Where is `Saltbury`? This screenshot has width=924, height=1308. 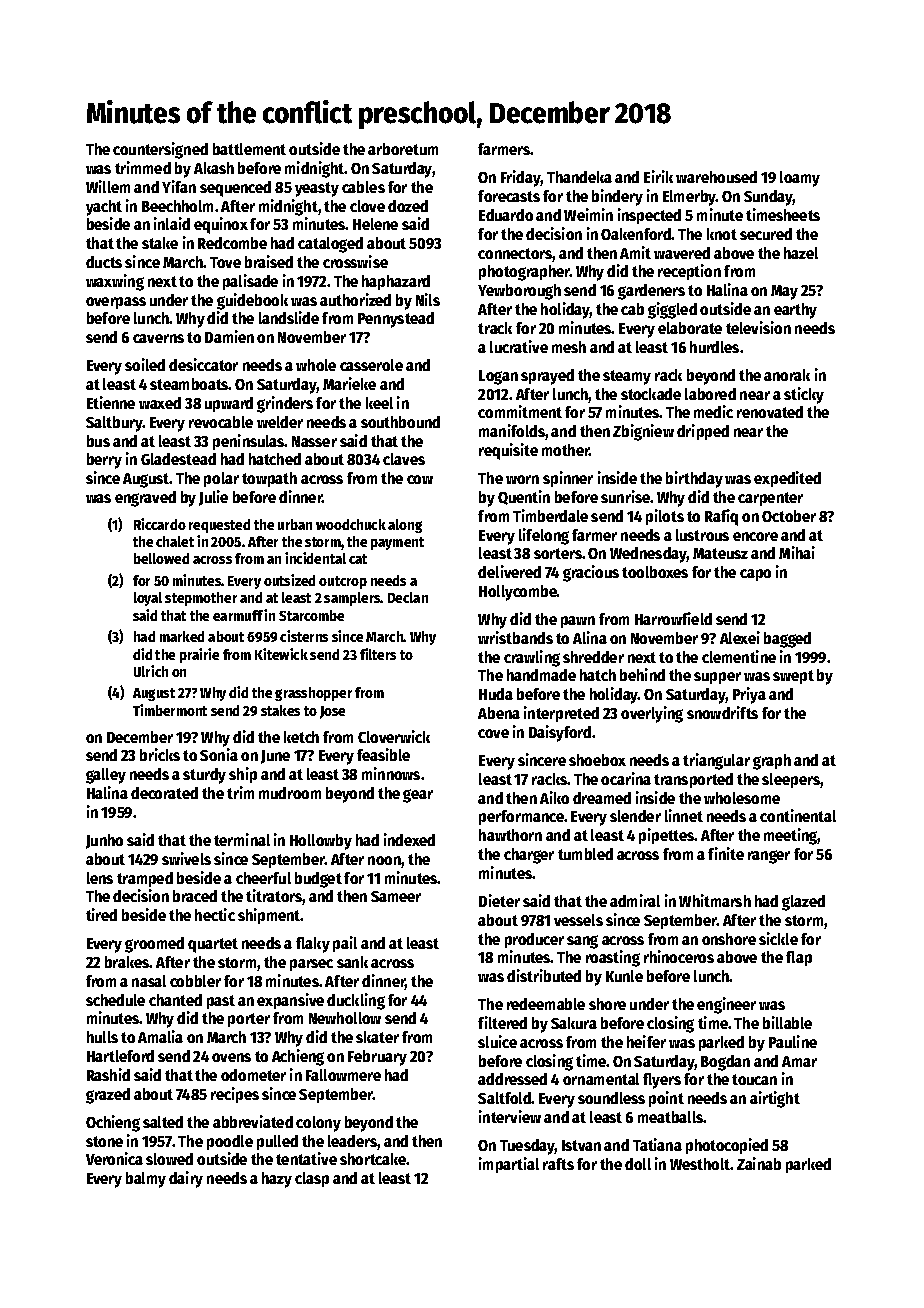
Saltbury is located at coordinates (114, 424).
